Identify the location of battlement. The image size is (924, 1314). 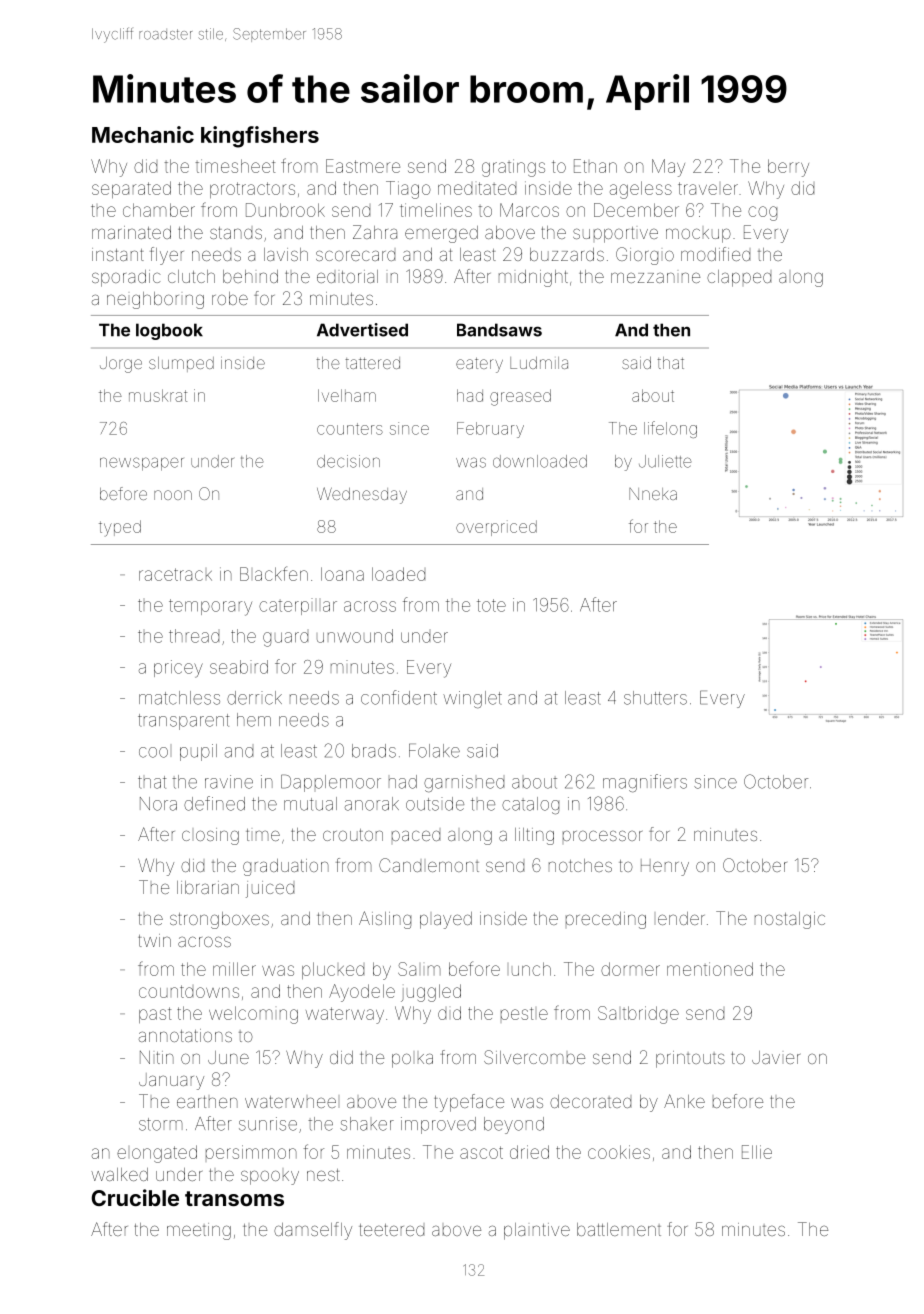
(619, 1229).
